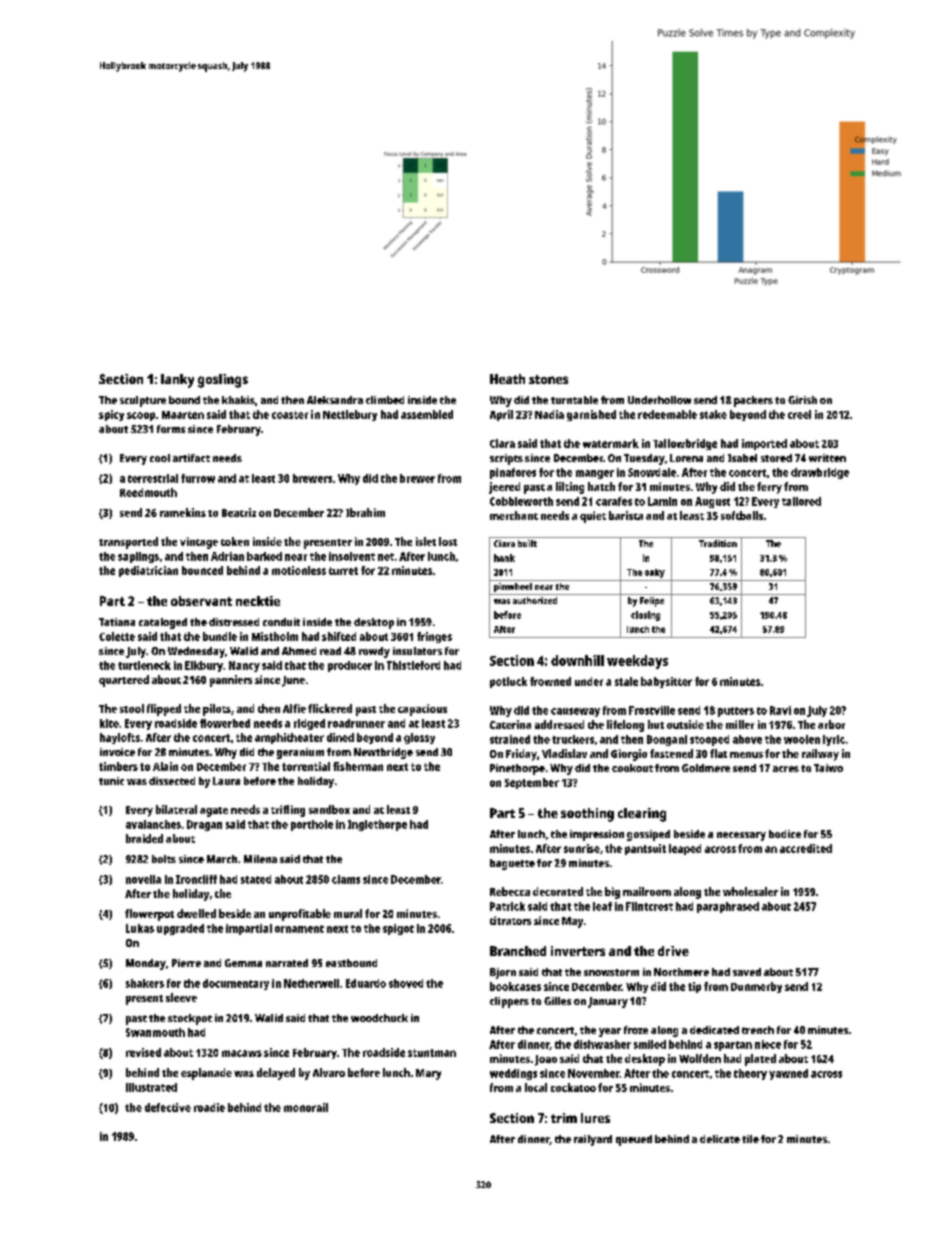 Image resolution: width=952 pixels, height=1233 pixels. What do you see at coordinates (575, 712) in the image?
I see `causeway` at bounding box center [575, 712].
